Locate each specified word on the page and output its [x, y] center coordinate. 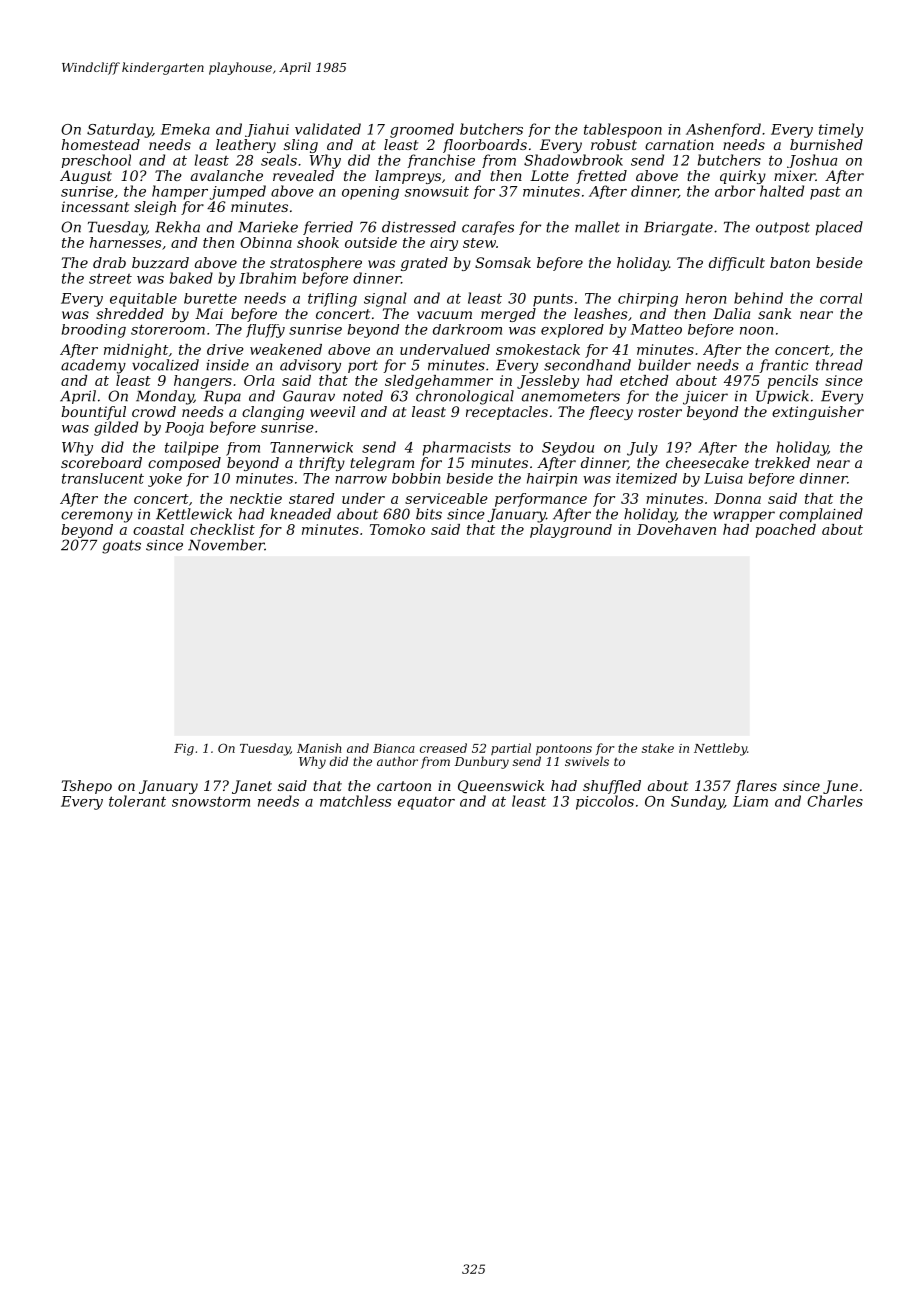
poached [786, 531]
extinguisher [818, 413]
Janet [252, 787]
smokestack [538, 349]
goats [121, 547]
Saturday [119, 130]
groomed [422, 130]
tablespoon [623, 130]
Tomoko [397, 529]
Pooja [184, 429]
